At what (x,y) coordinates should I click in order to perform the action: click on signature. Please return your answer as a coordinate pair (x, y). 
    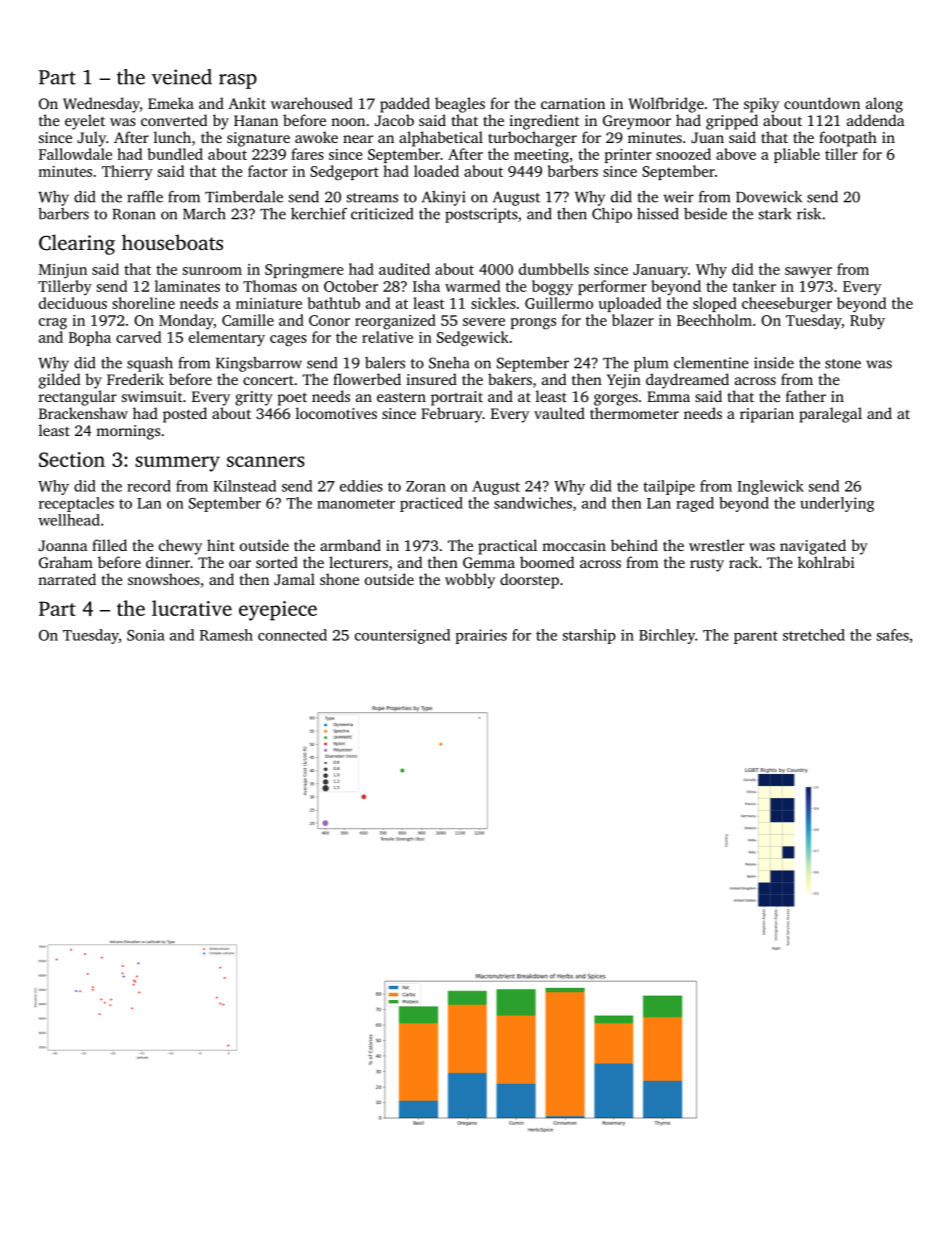
    Looking at the image, I should click on (258, 139).
